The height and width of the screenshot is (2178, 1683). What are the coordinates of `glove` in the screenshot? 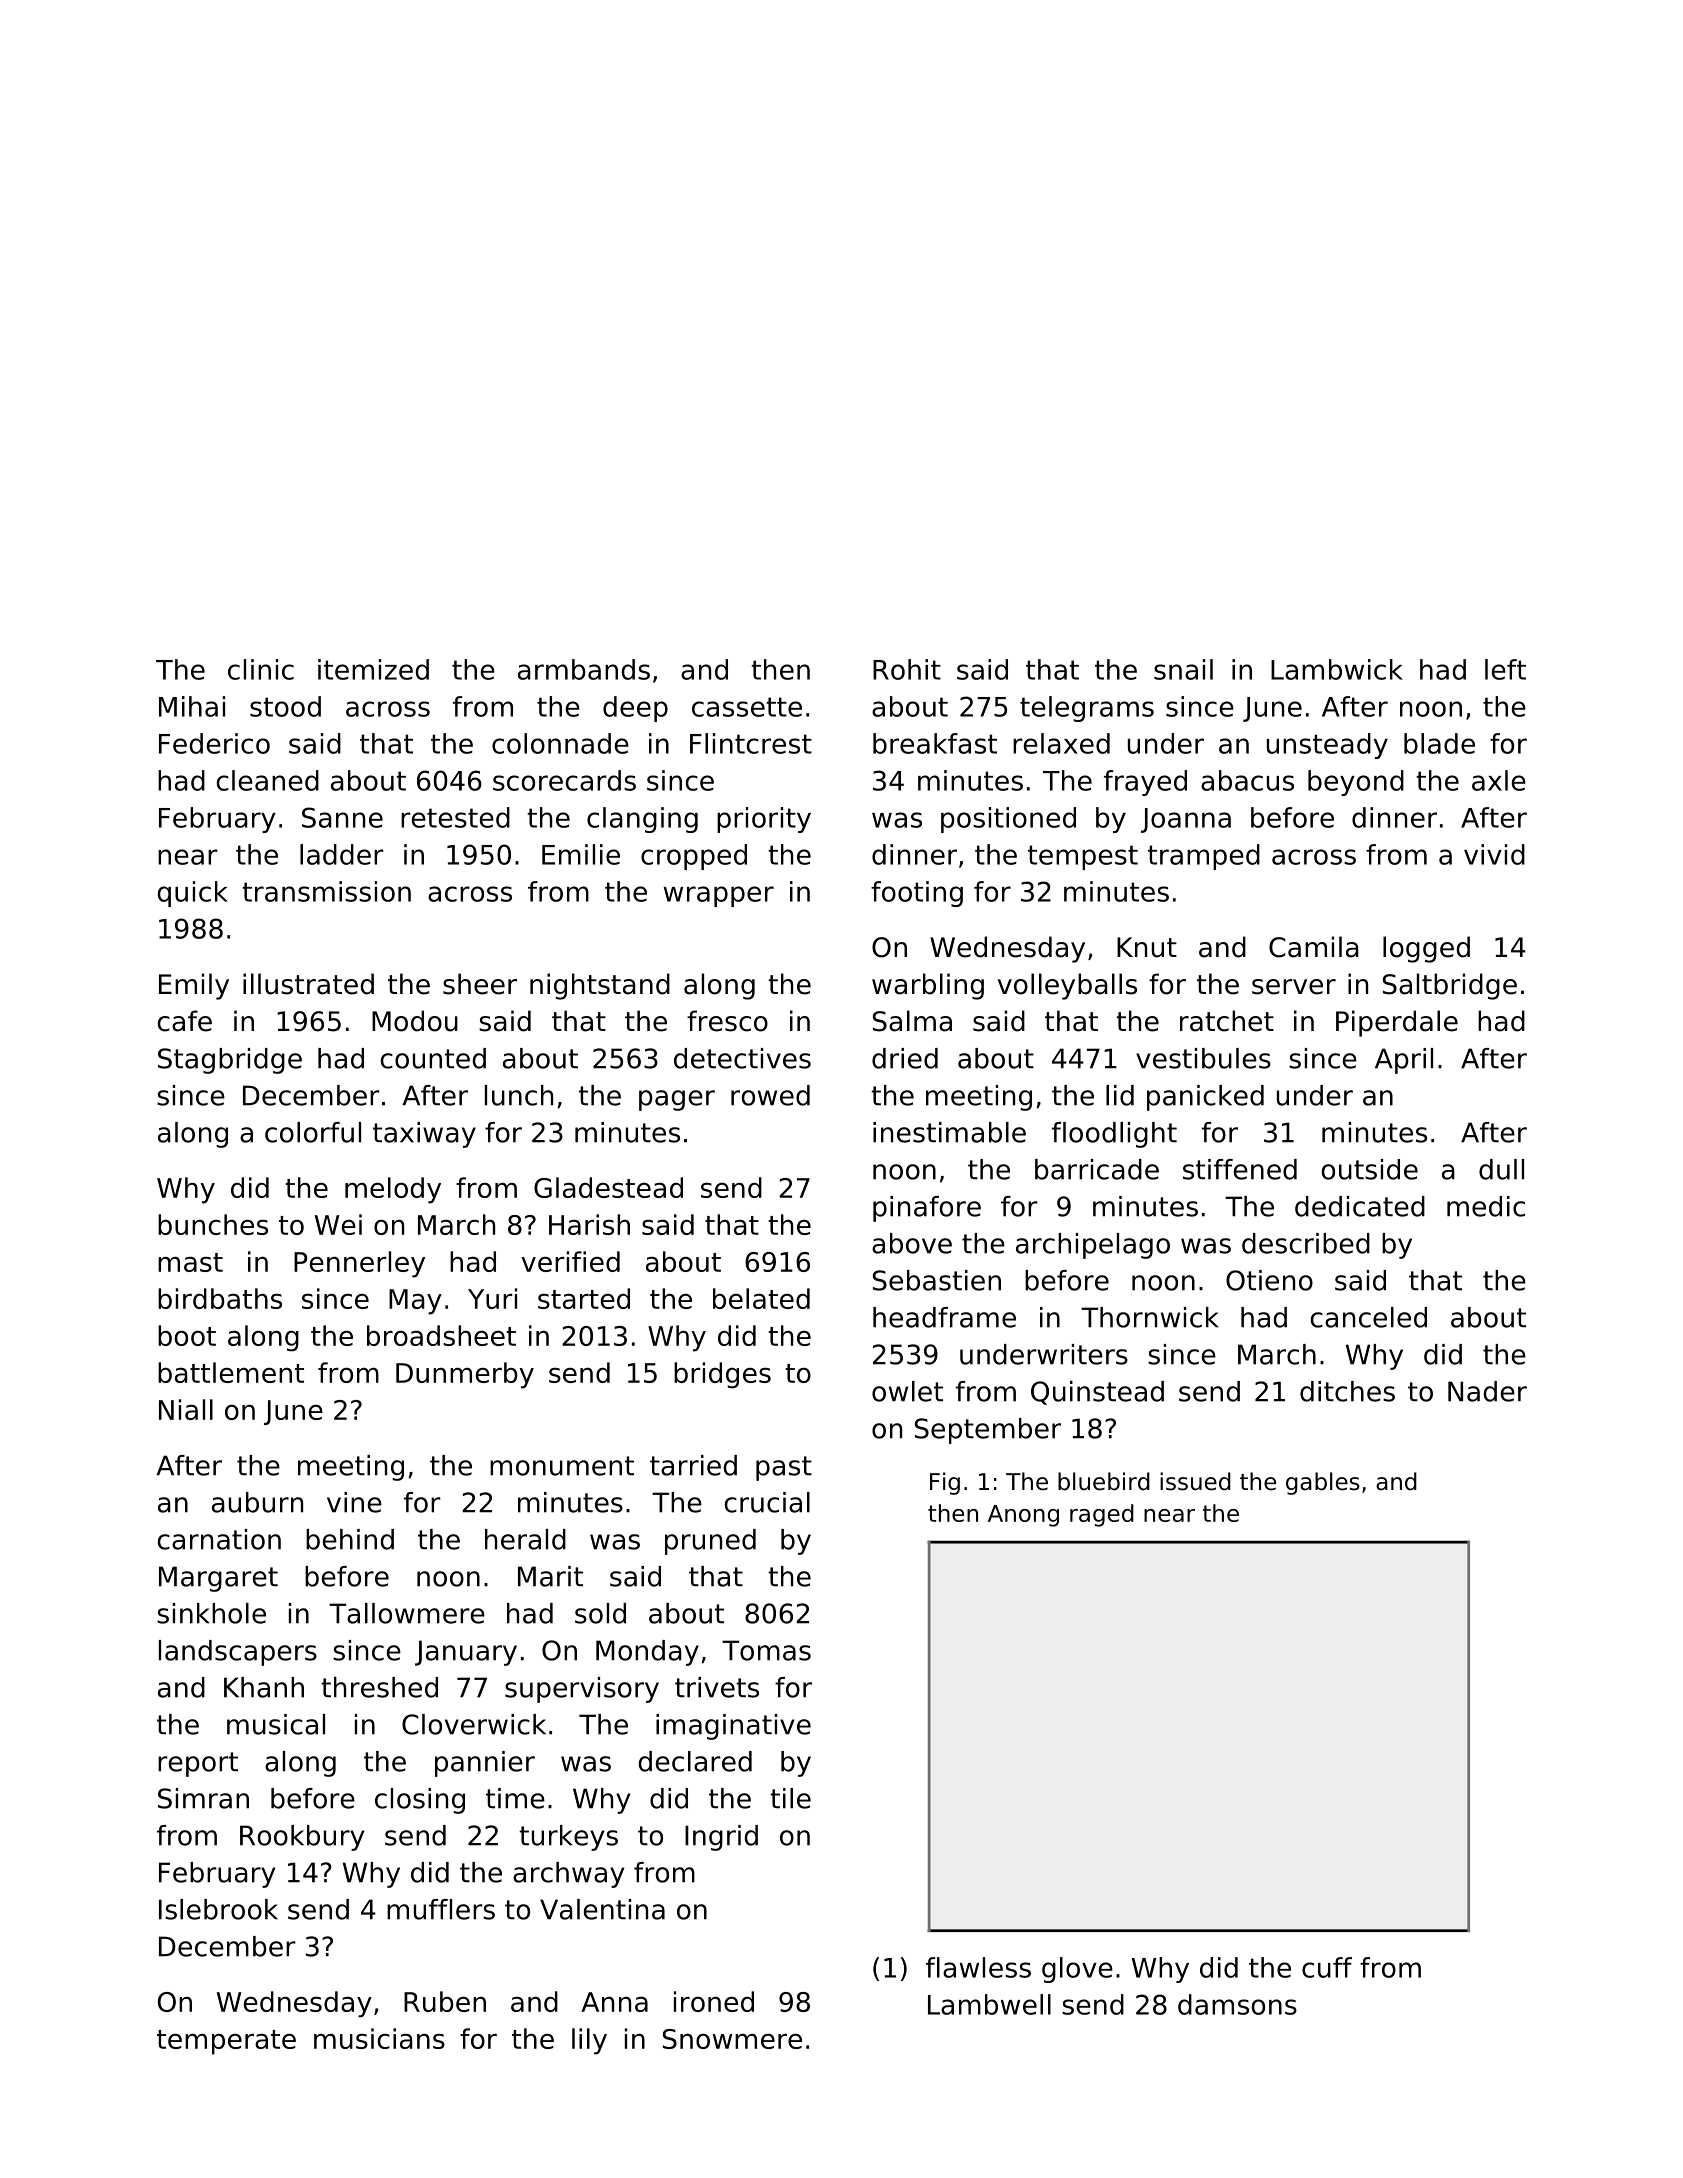 It's located at (1077, 1970).
